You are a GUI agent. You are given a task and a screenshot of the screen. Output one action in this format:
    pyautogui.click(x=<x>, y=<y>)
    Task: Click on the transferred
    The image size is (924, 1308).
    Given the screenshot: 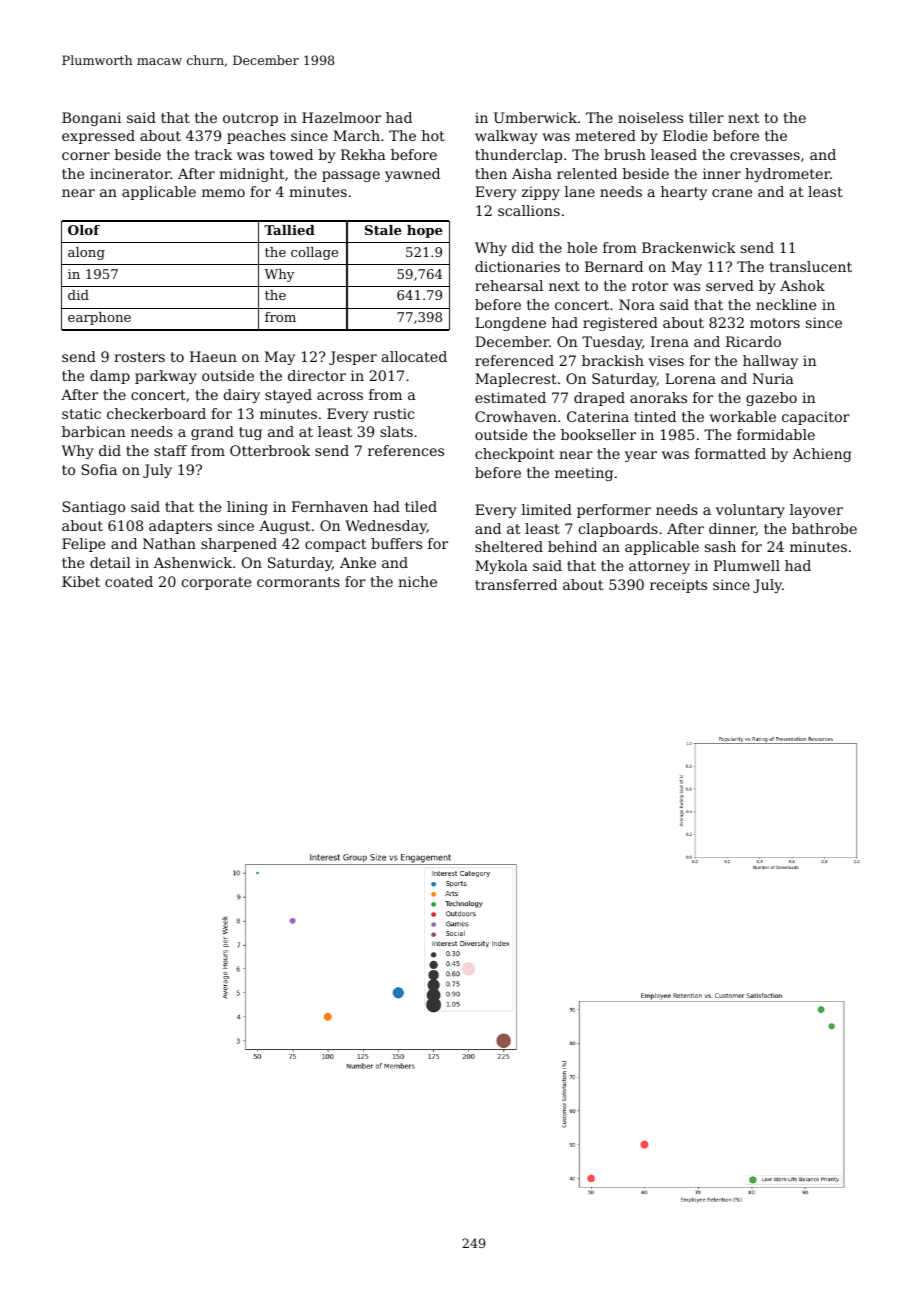 What is the action you would take?
    pyautogui.click(x=516, y=584)
